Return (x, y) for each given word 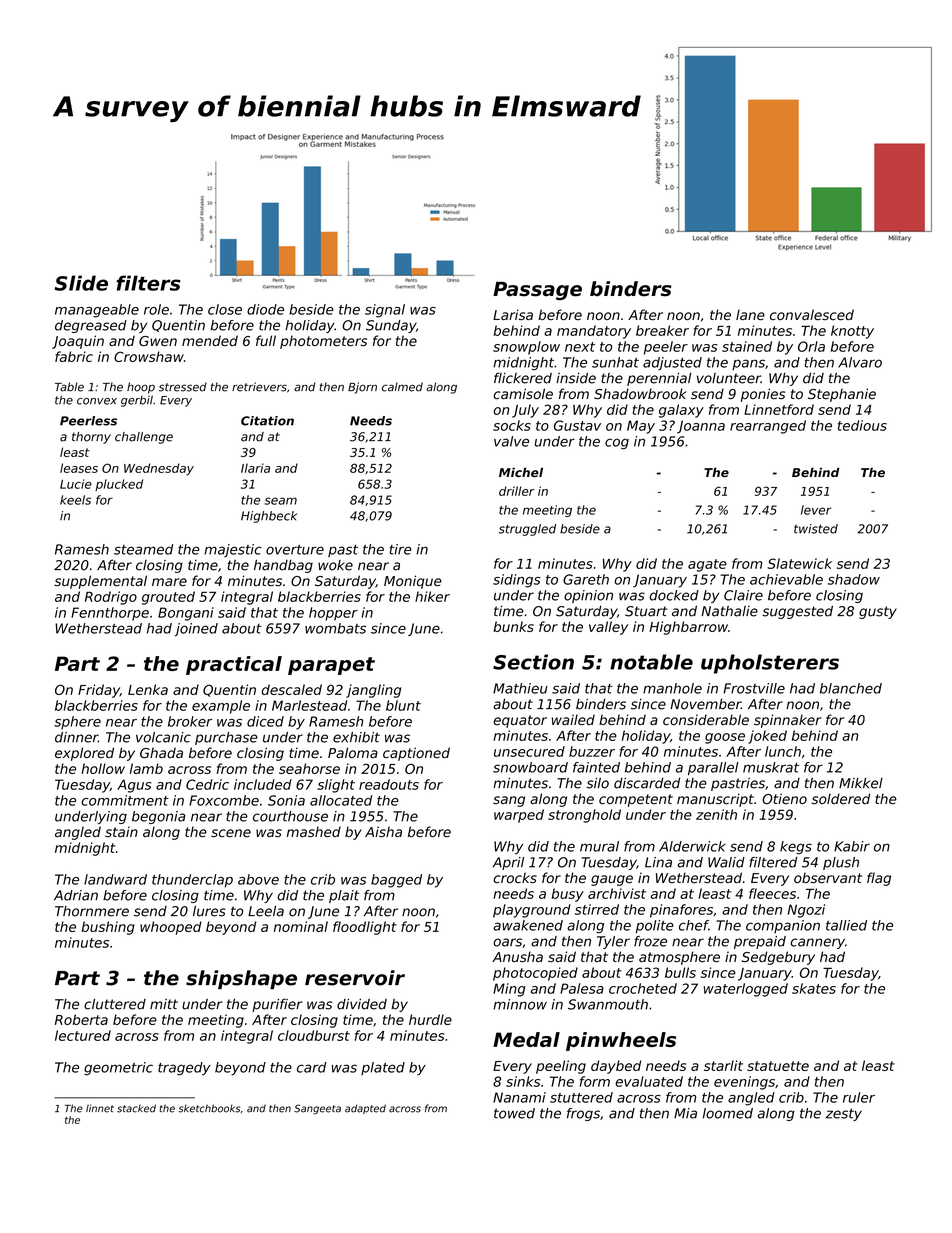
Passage (537, 291)
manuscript (715, 800)
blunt (403, 705)
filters (148, 283)
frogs (583, 1114)
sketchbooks (209, 1108)
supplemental (100, 582)
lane (750, 315)
